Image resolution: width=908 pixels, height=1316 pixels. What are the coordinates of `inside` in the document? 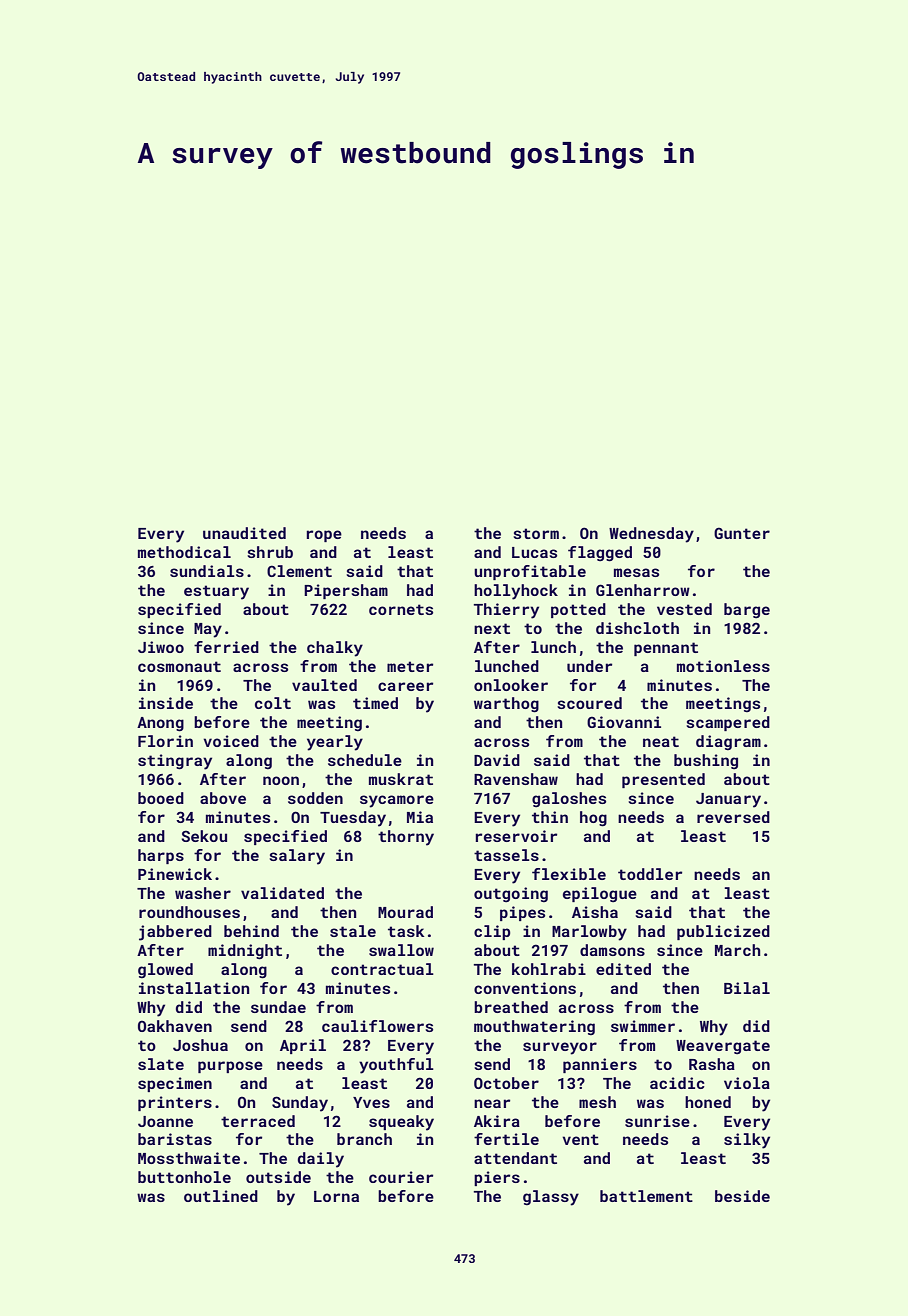 It's located at (166, 703).
